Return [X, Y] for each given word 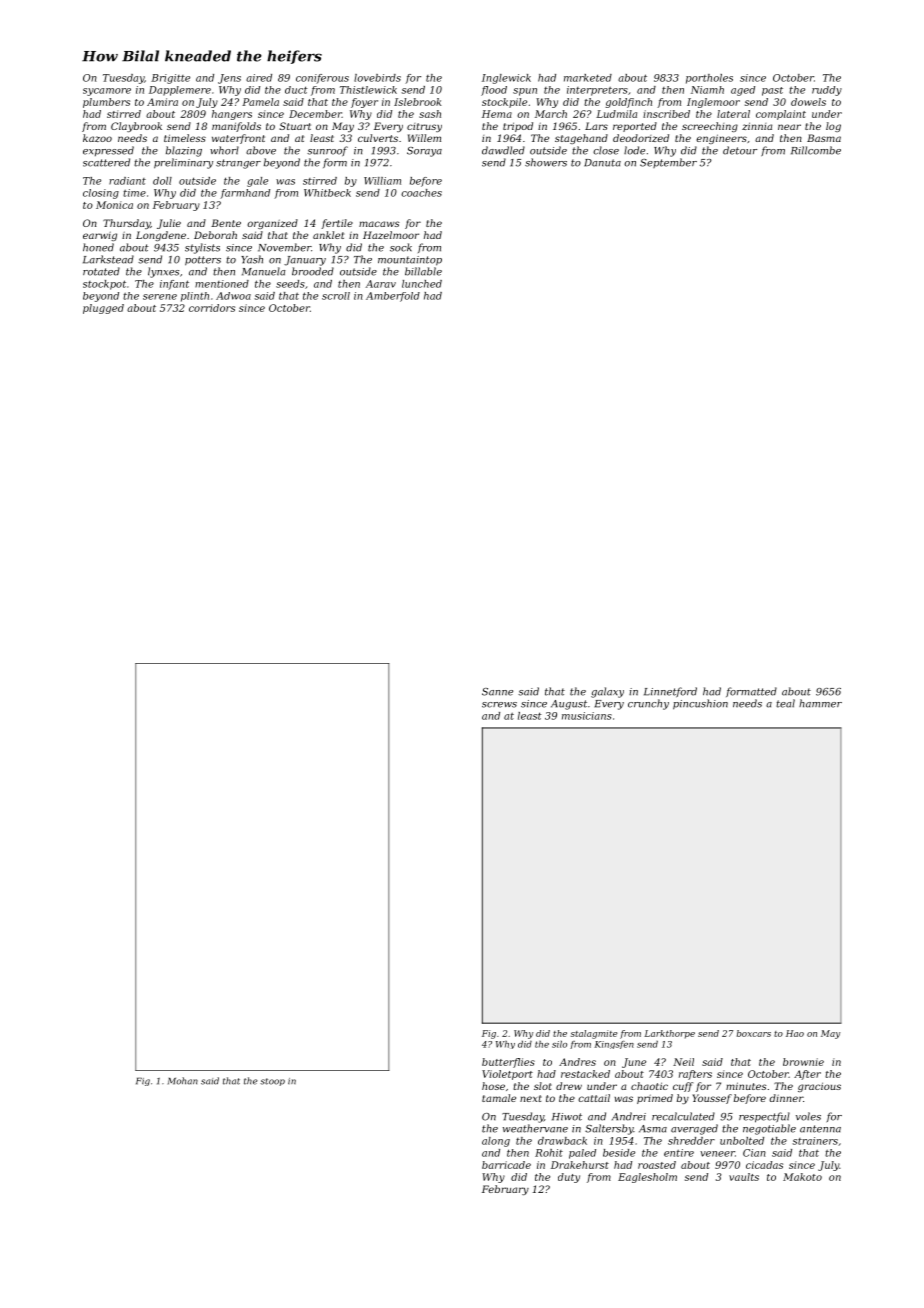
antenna [820, 1129]
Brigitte [170, 79]
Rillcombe [816, 150]
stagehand [581, 139]
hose [493, 1086]
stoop [272, 1082]
